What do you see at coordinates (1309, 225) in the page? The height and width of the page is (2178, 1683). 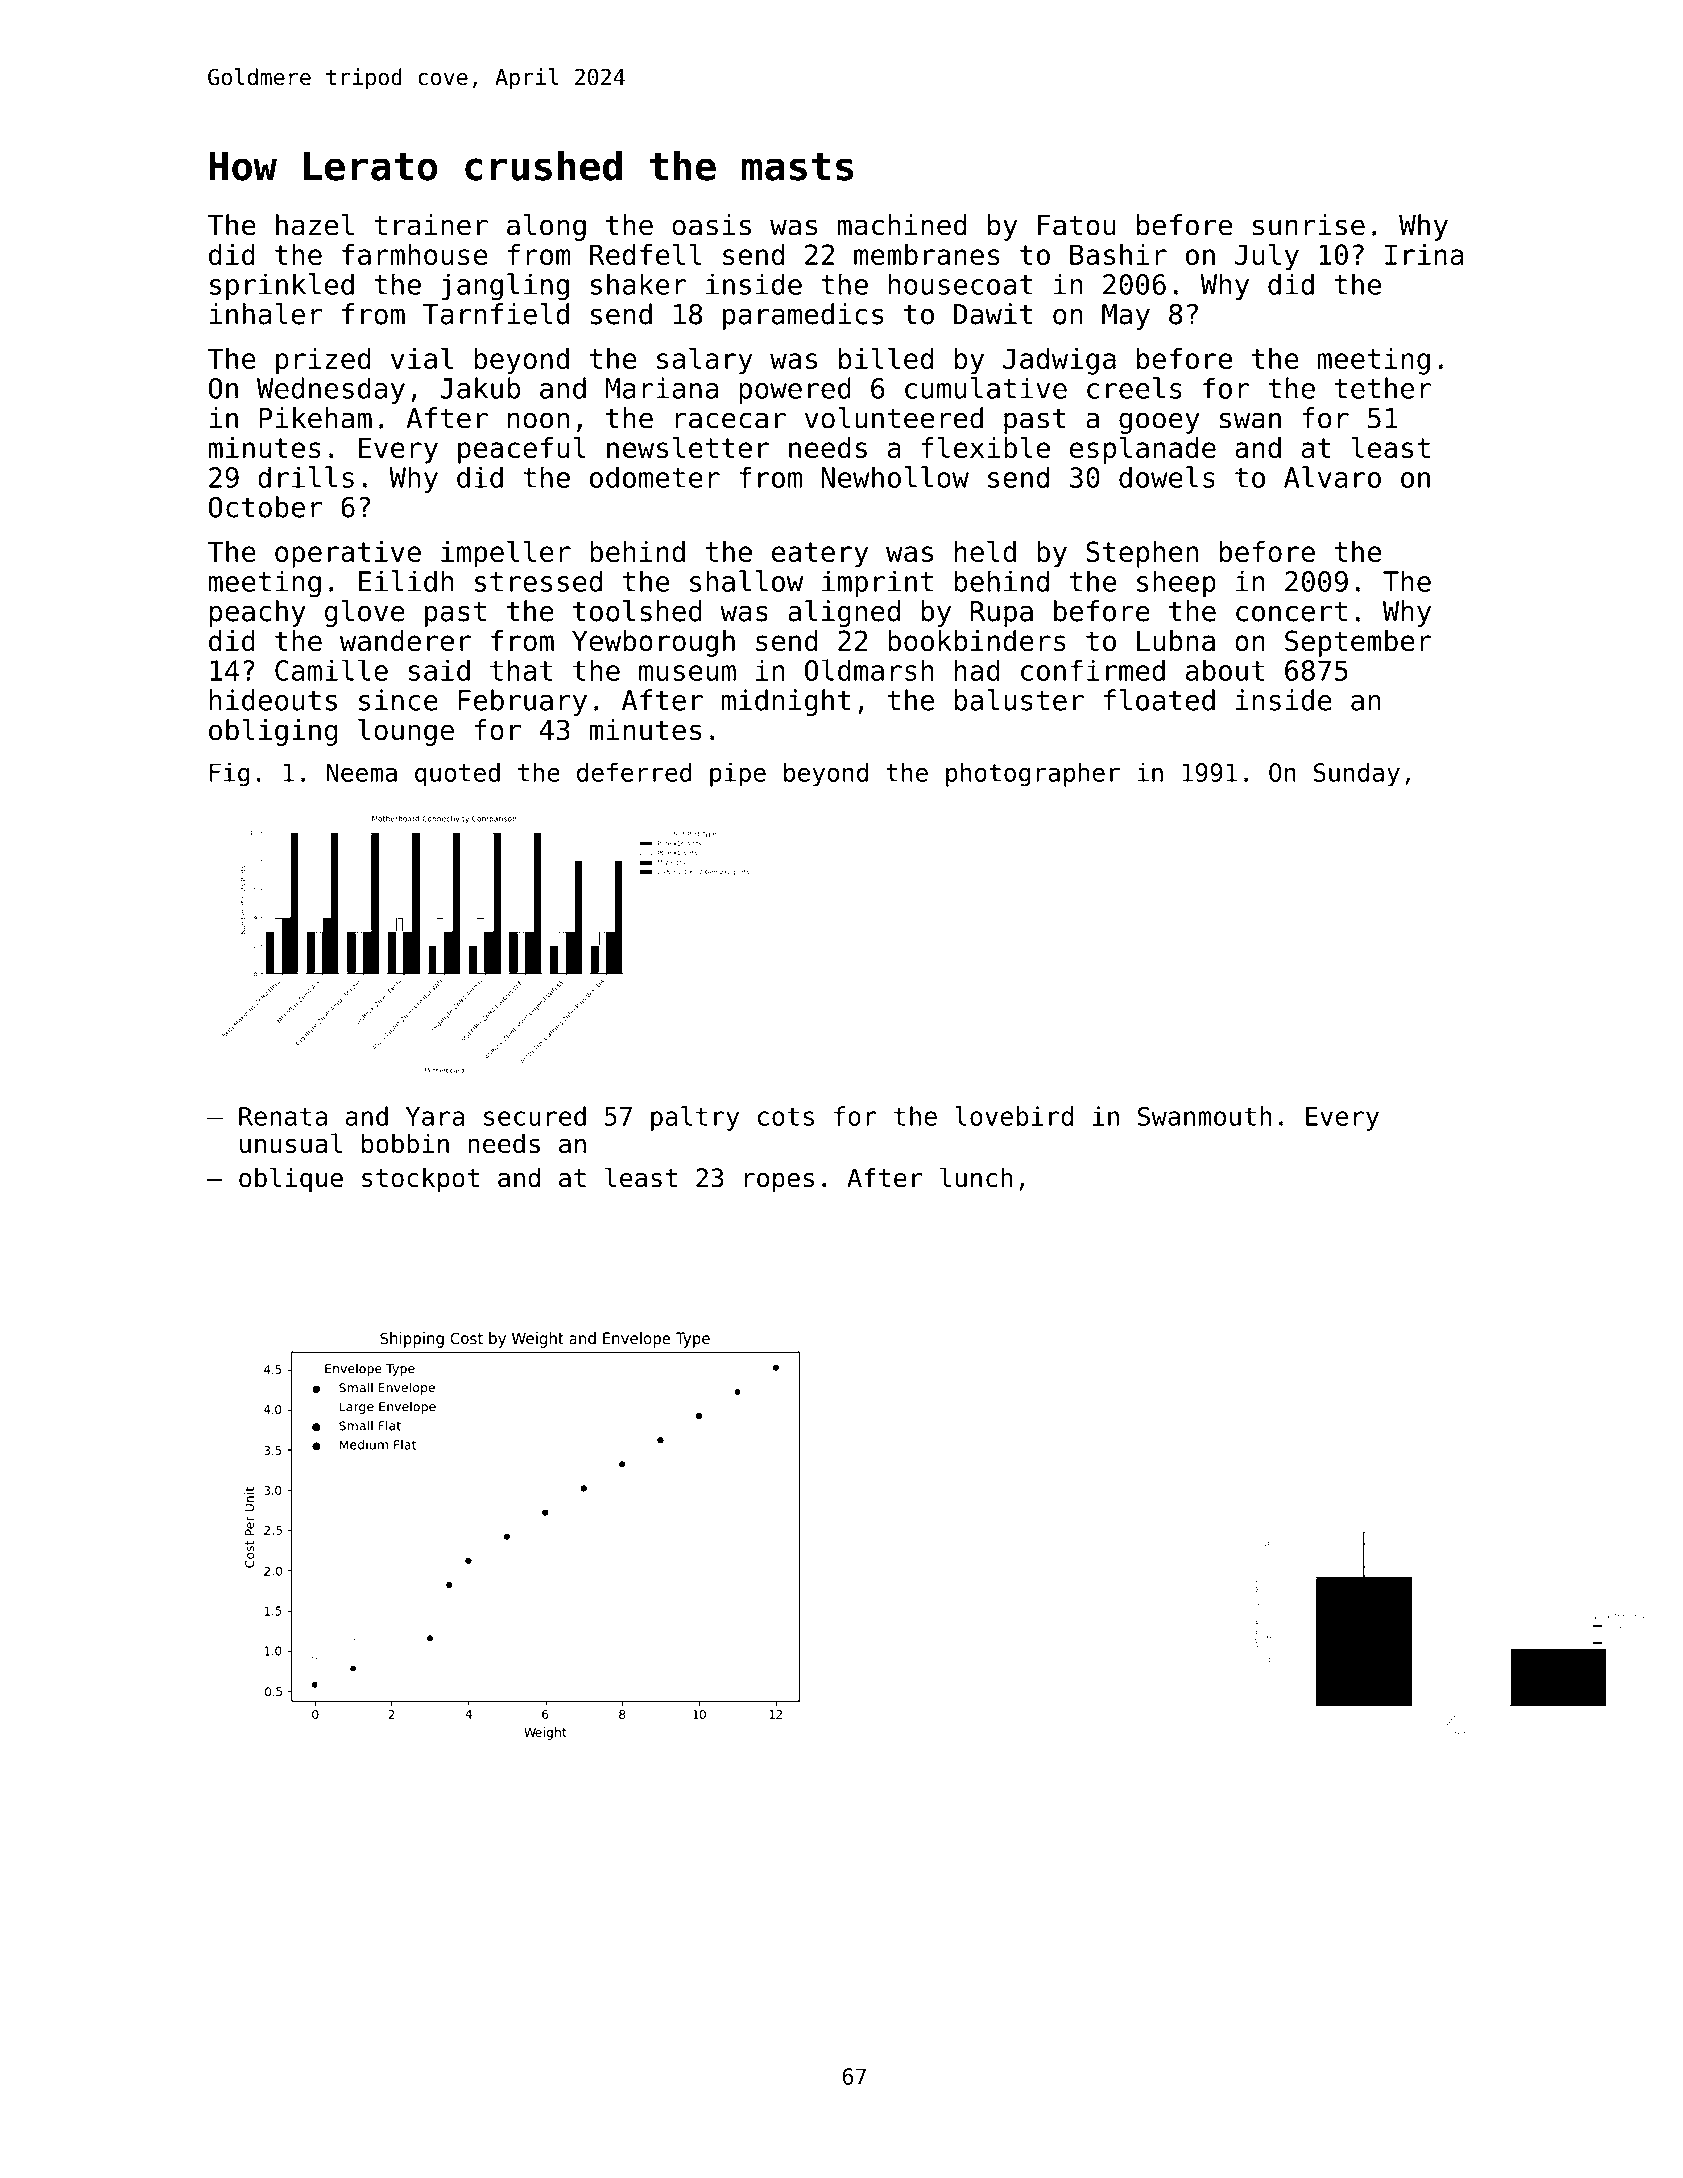 I see `sunrise` at bounding box center [1309, 225].
